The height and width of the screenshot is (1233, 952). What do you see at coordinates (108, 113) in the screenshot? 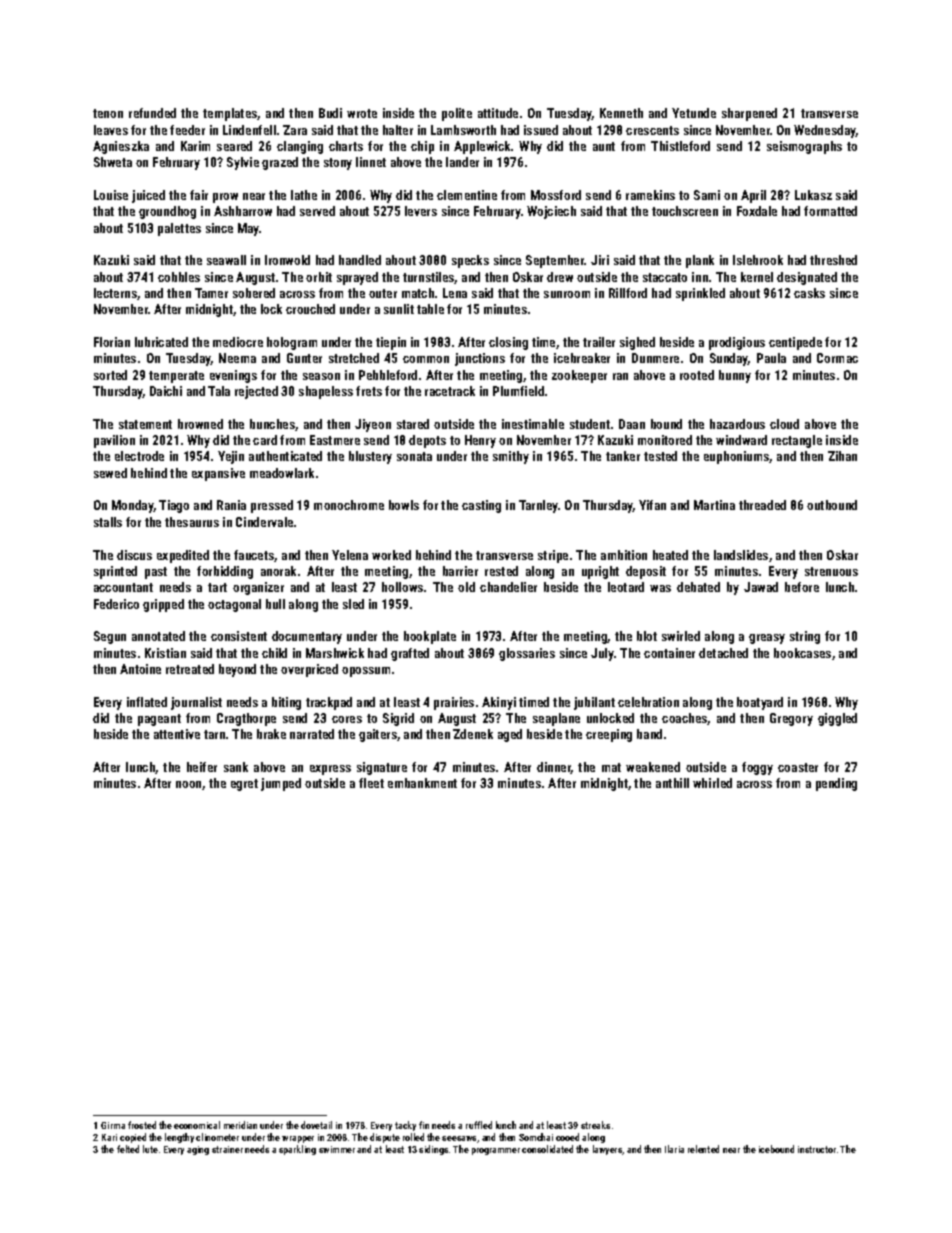
I see `tenon` at bounding box center [108, 113].
